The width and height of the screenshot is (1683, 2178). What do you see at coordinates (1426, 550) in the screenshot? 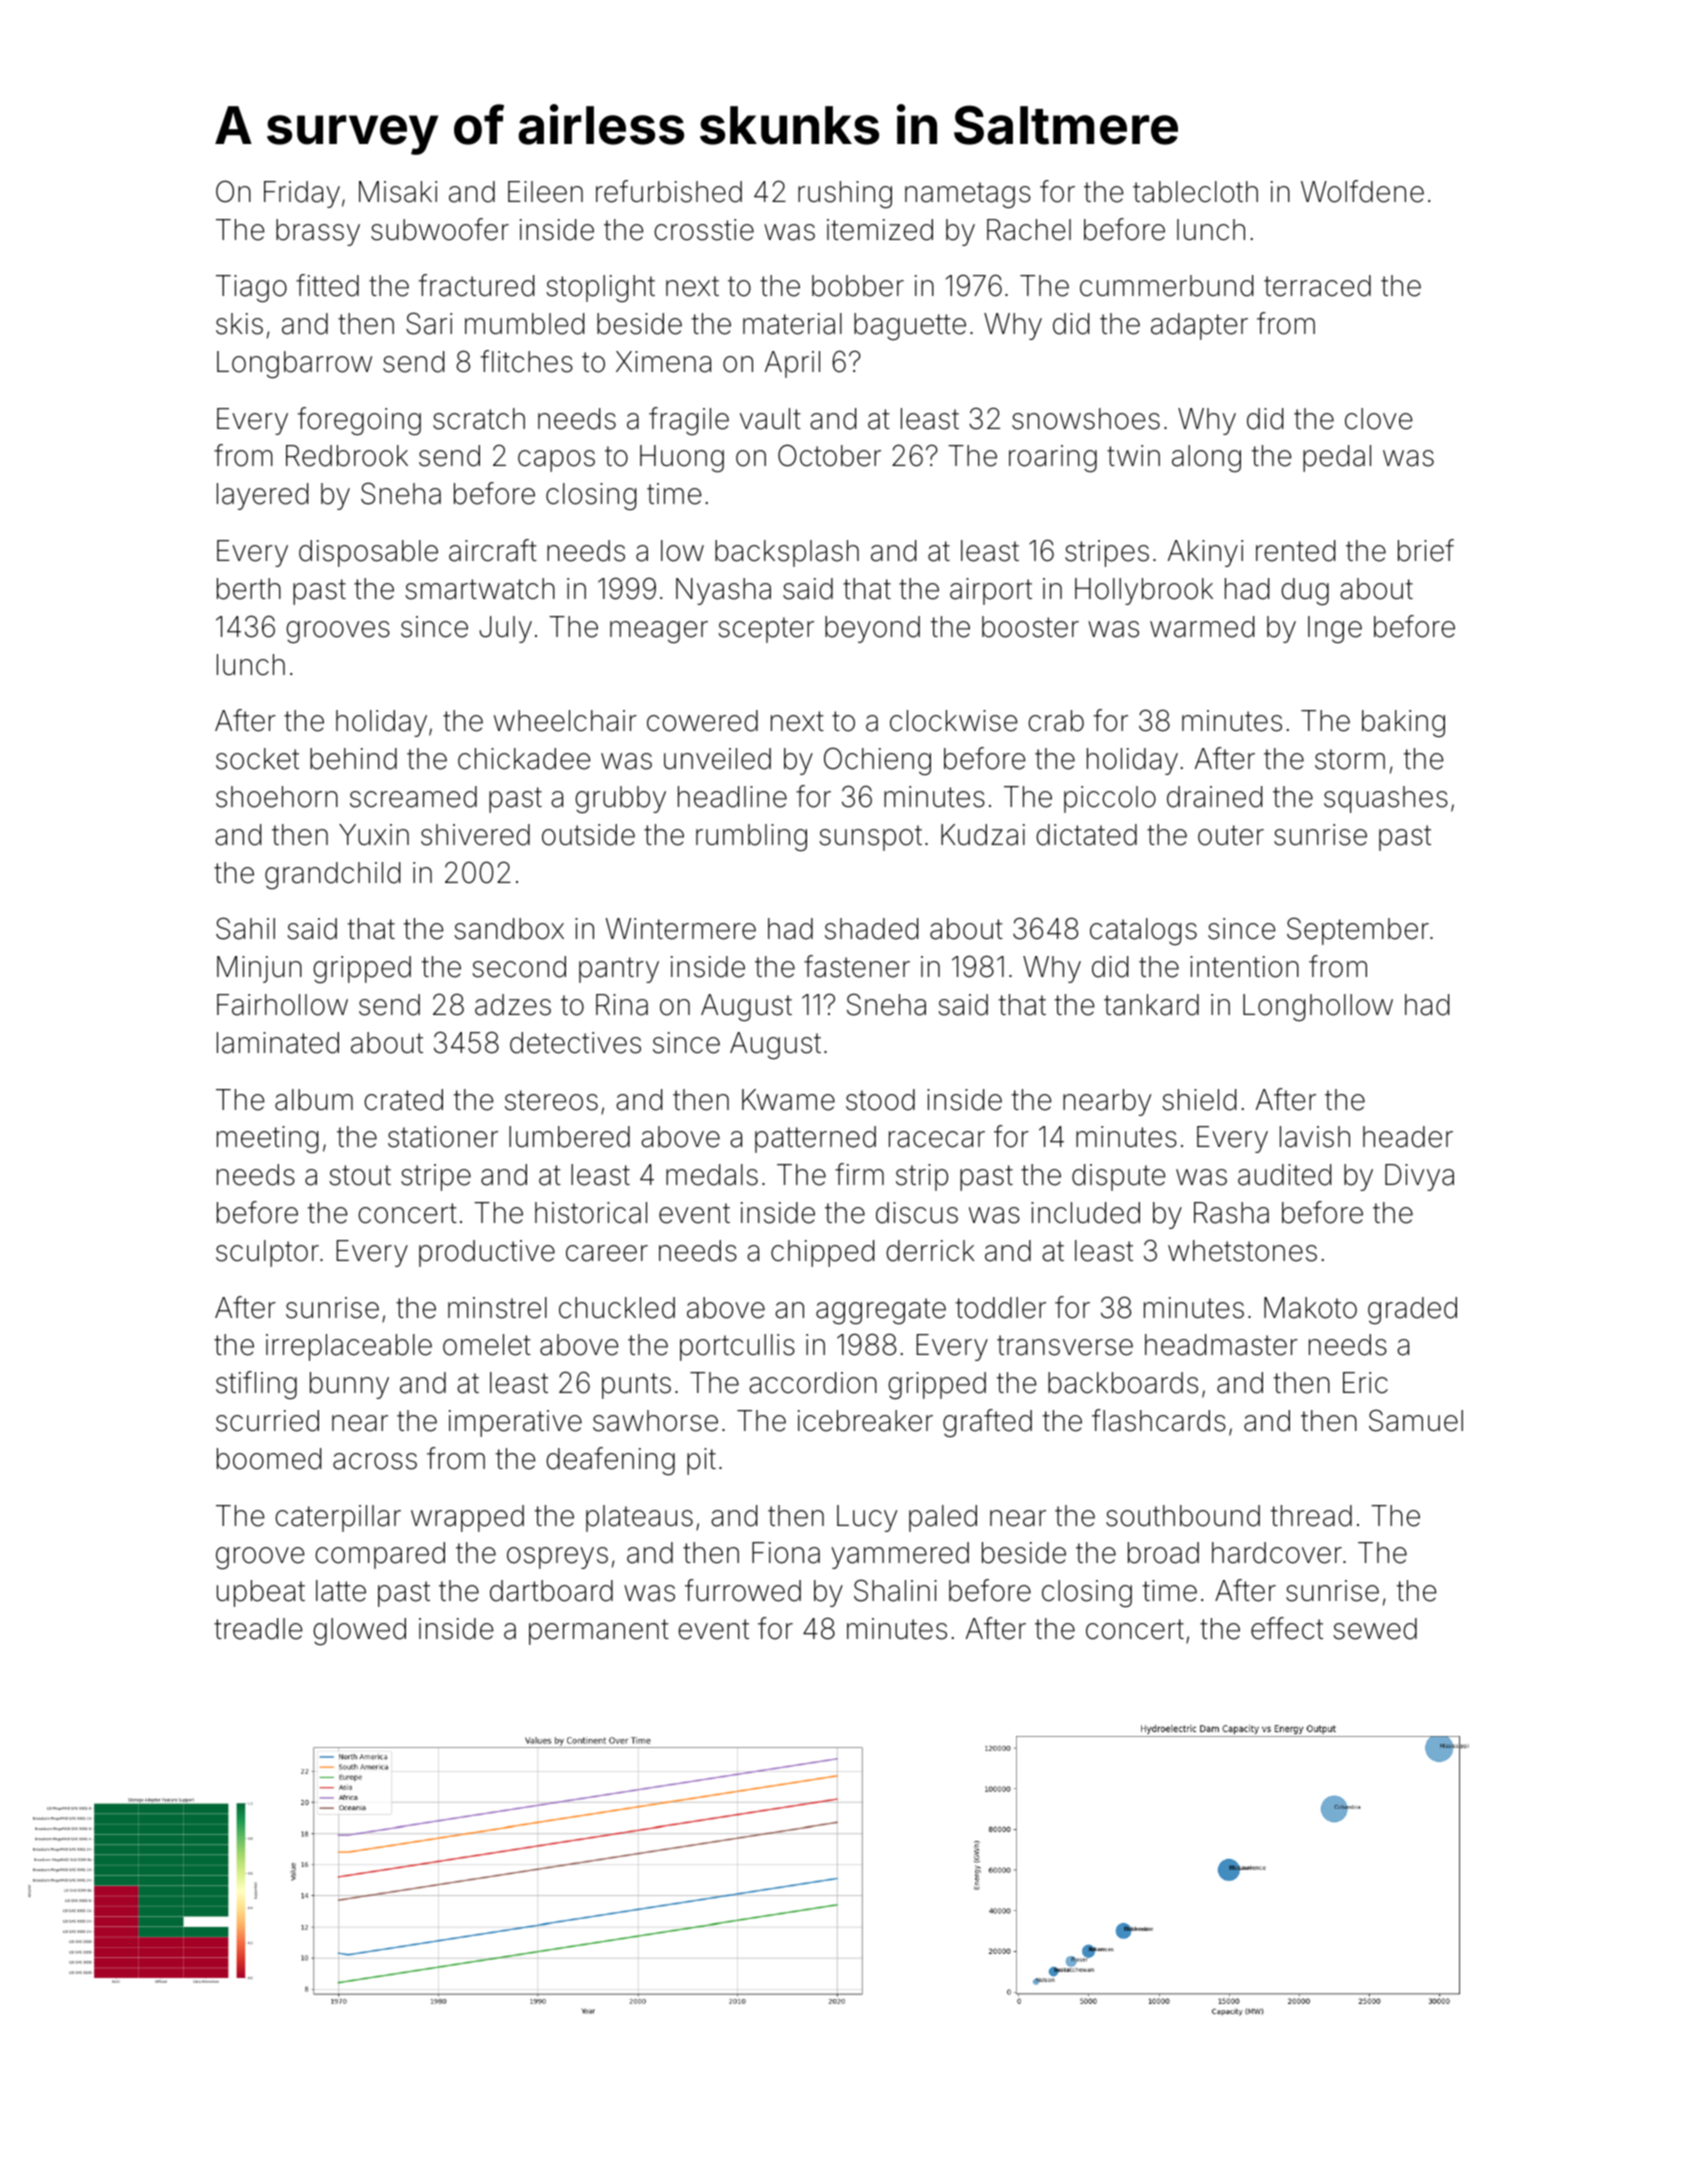
I see `brief` at bounding box center [1426, 550].
